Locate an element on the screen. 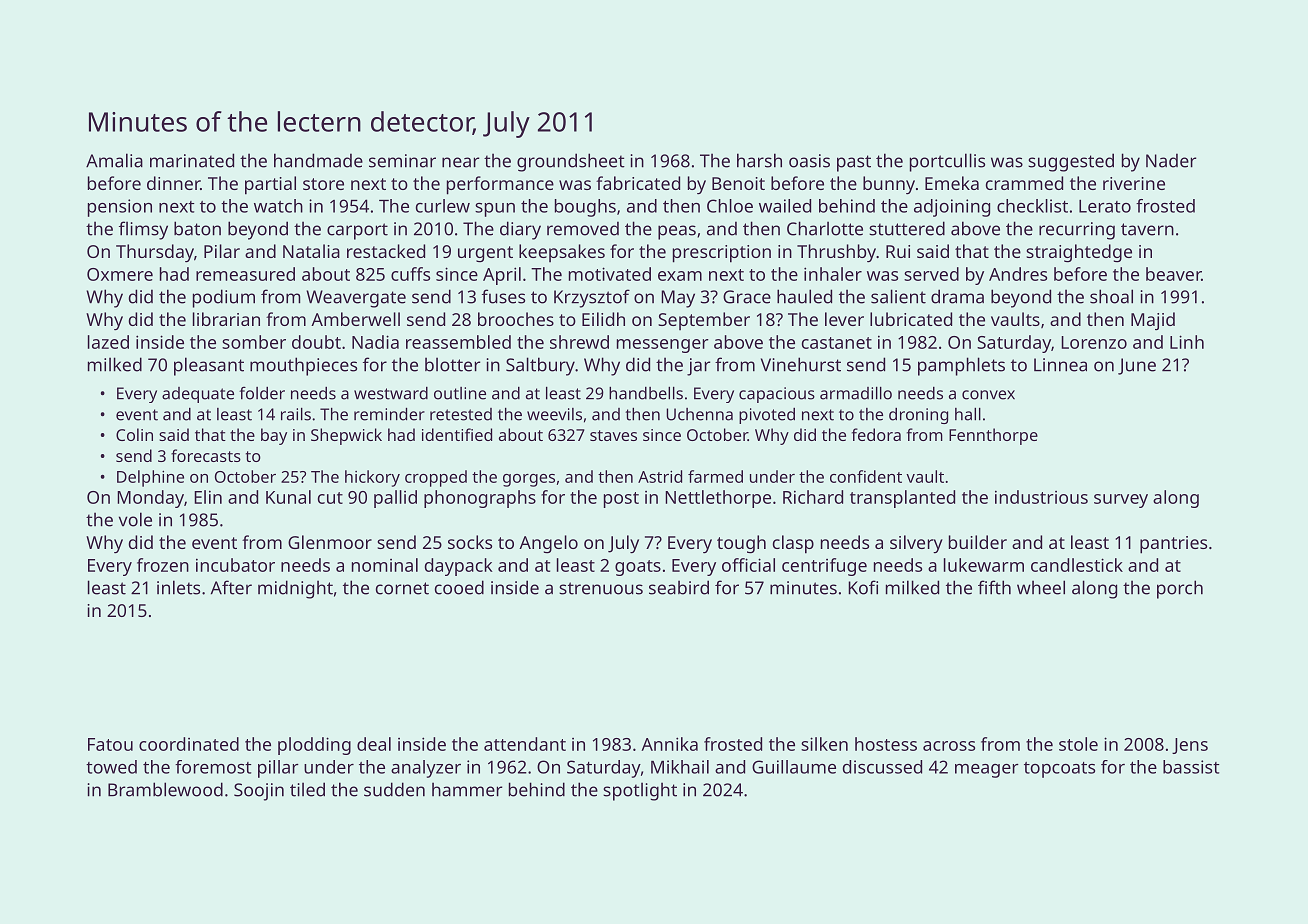 The height and width of the screenshot is (924, 1308). topcoats is located at coordinates (1059, 770).
